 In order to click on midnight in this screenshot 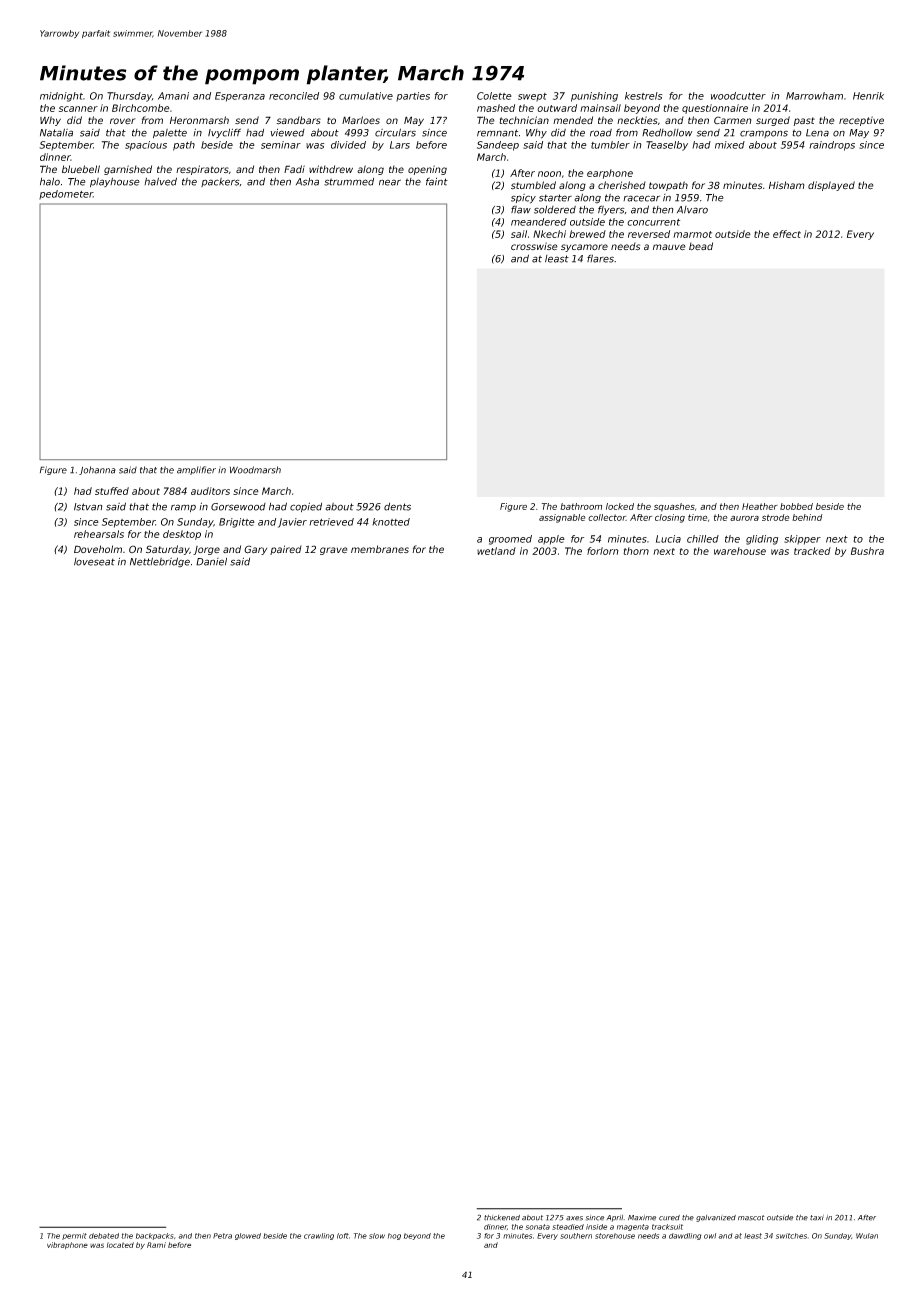, I will do `click(61, 97)`.
